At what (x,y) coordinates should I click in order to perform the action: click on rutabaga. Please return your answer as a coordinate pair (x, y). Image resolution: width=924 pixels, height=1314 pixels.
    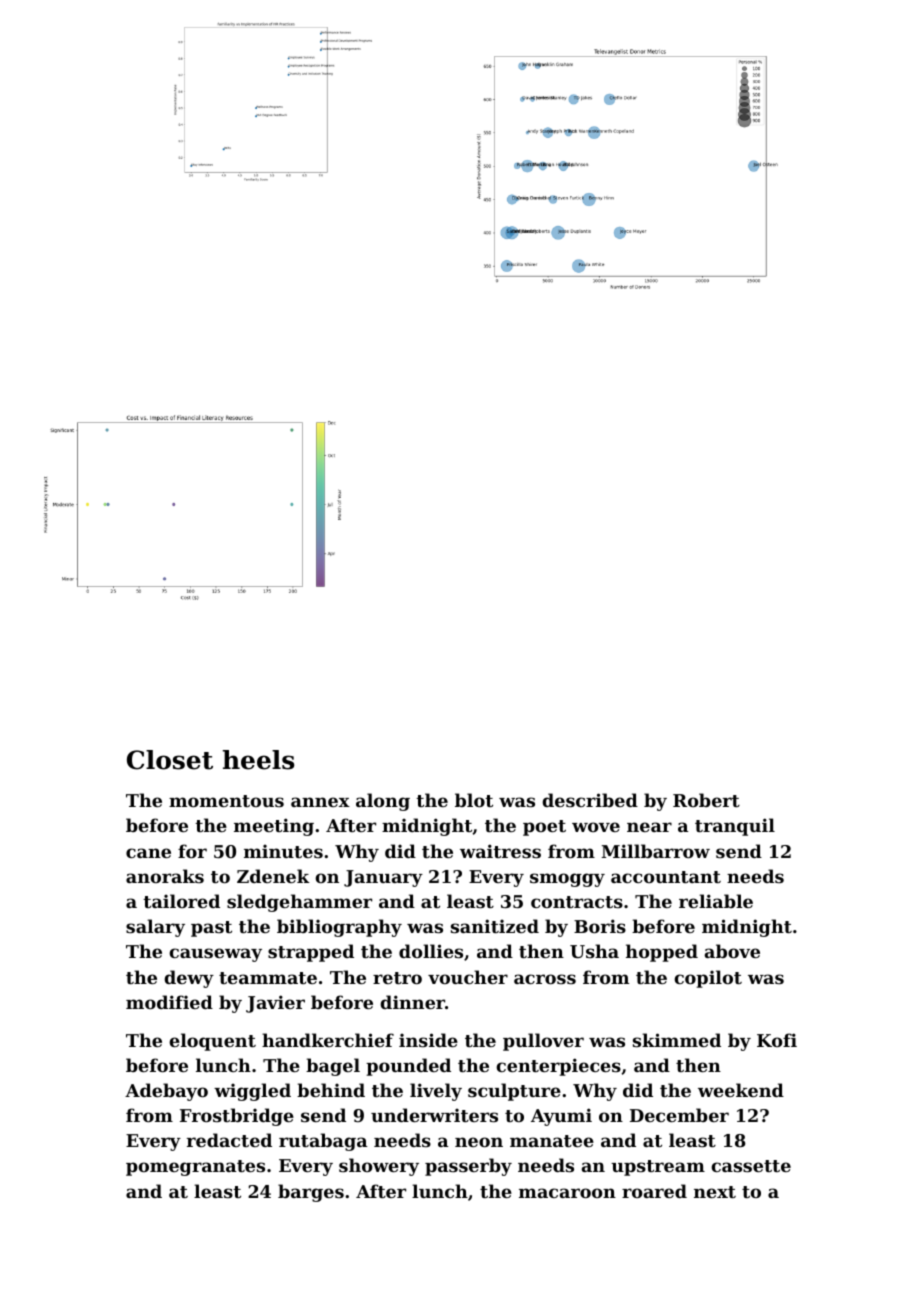
    Looking at the image, I should click on (323, 1142).
